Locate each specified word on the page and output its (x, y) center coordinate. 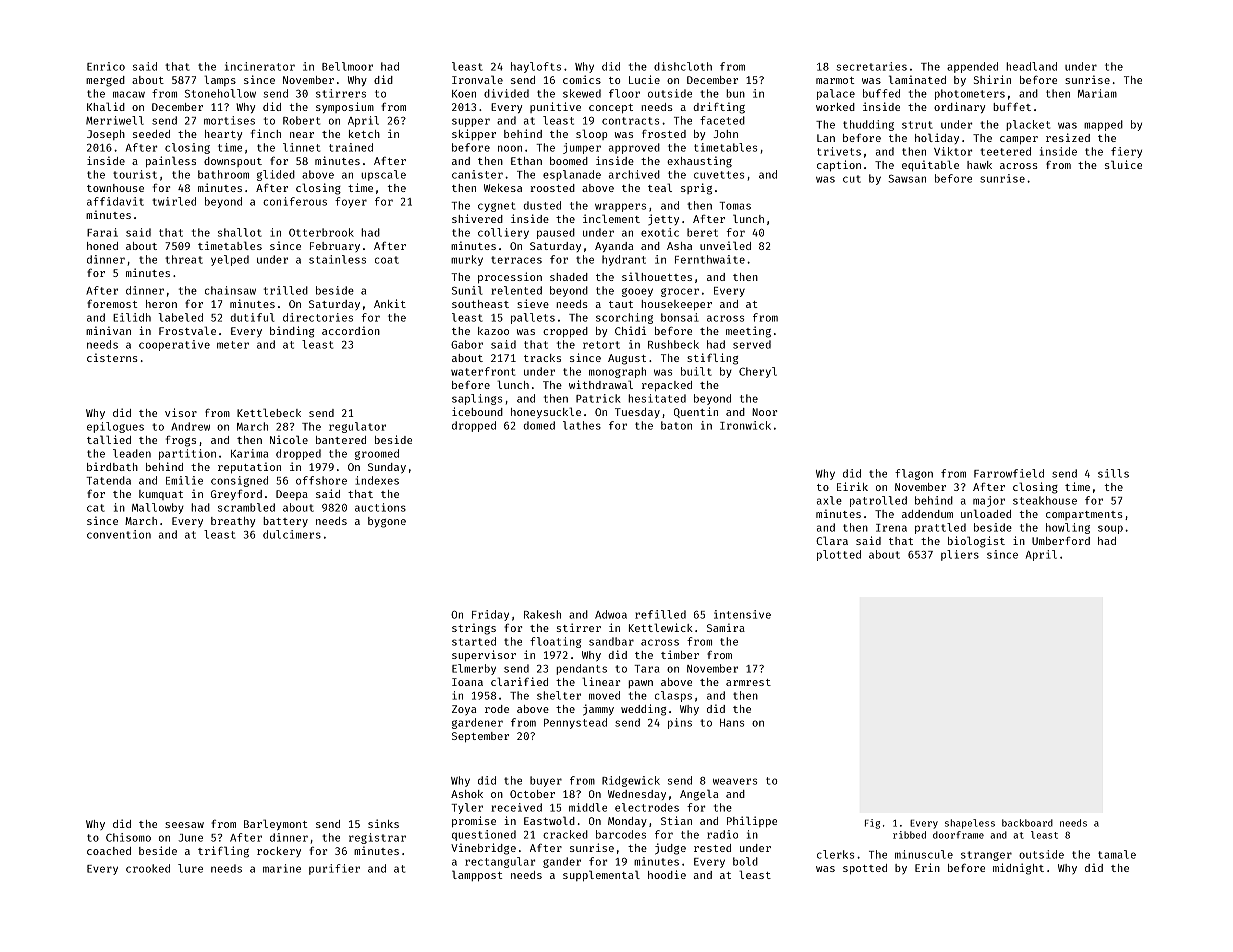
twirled (174, 201)
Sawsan (907, 179)
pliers (960, 555)
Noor (764, 412)
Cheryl (758, 372)
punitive (555, 107)
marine (282, 868)
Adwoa (611, 614)
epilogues (115, 427)
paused (556, 233)
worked (835, 107)
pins (680, 723)
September (480, 737)
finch (266, 133)
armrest (748, 682)
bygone (387, 522)
